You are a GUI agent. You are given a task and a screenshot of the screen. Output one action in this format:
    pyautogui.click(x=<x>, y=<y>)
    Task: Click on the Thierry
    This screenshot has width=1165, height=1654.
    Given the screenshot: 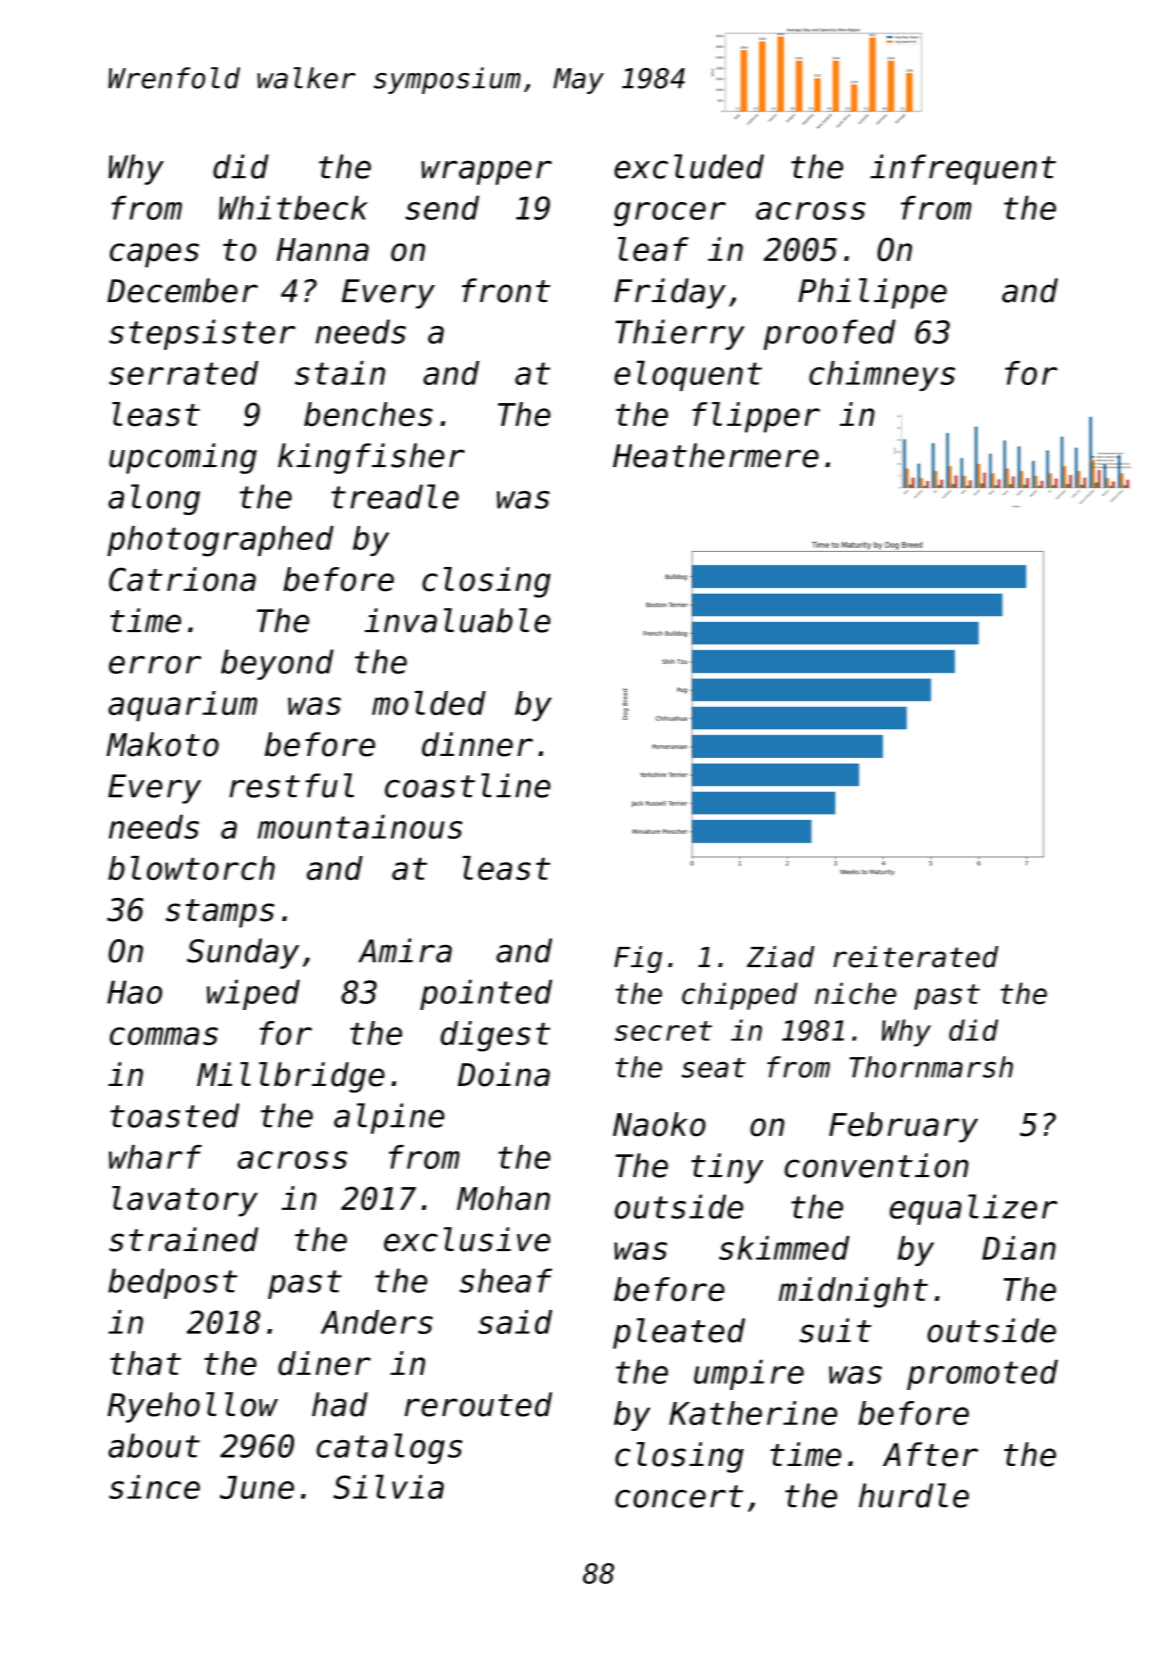 What is the action you would take?
    pyautogui.click(x=680, y=334)
